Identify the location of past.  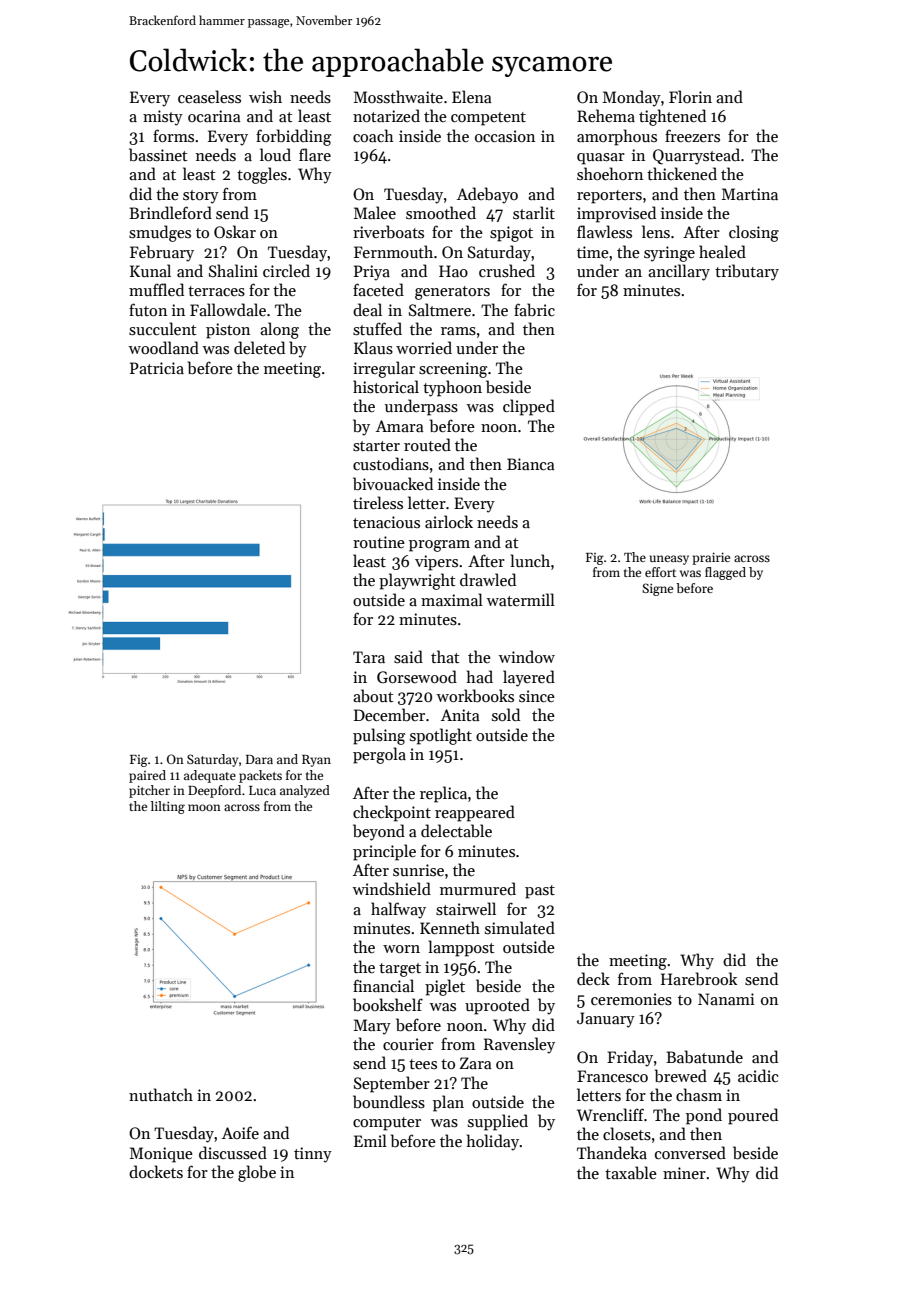
(540, 892).
